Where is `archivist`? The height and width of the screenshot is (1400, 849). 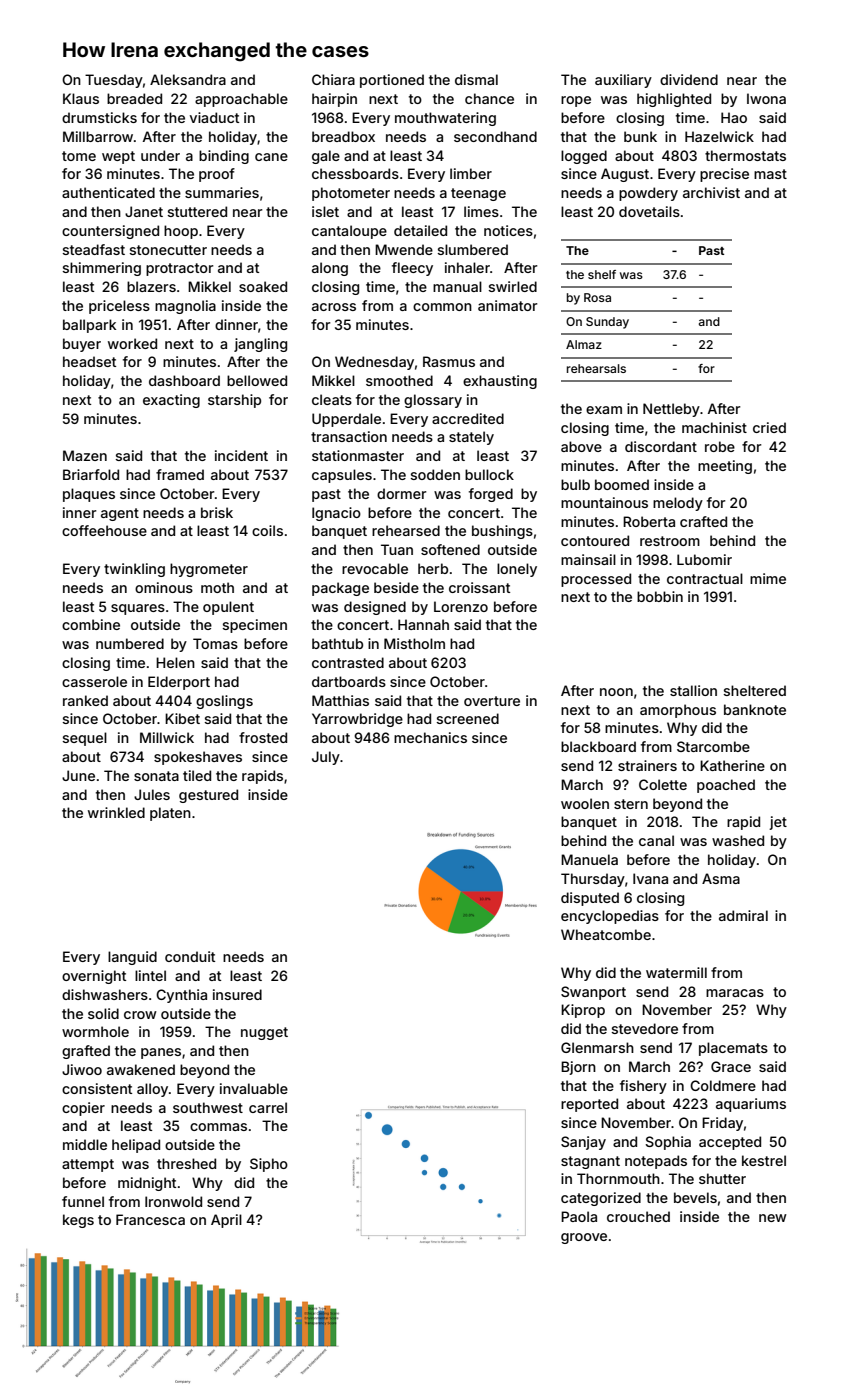
archivist is located at coordinates (711, 192).
